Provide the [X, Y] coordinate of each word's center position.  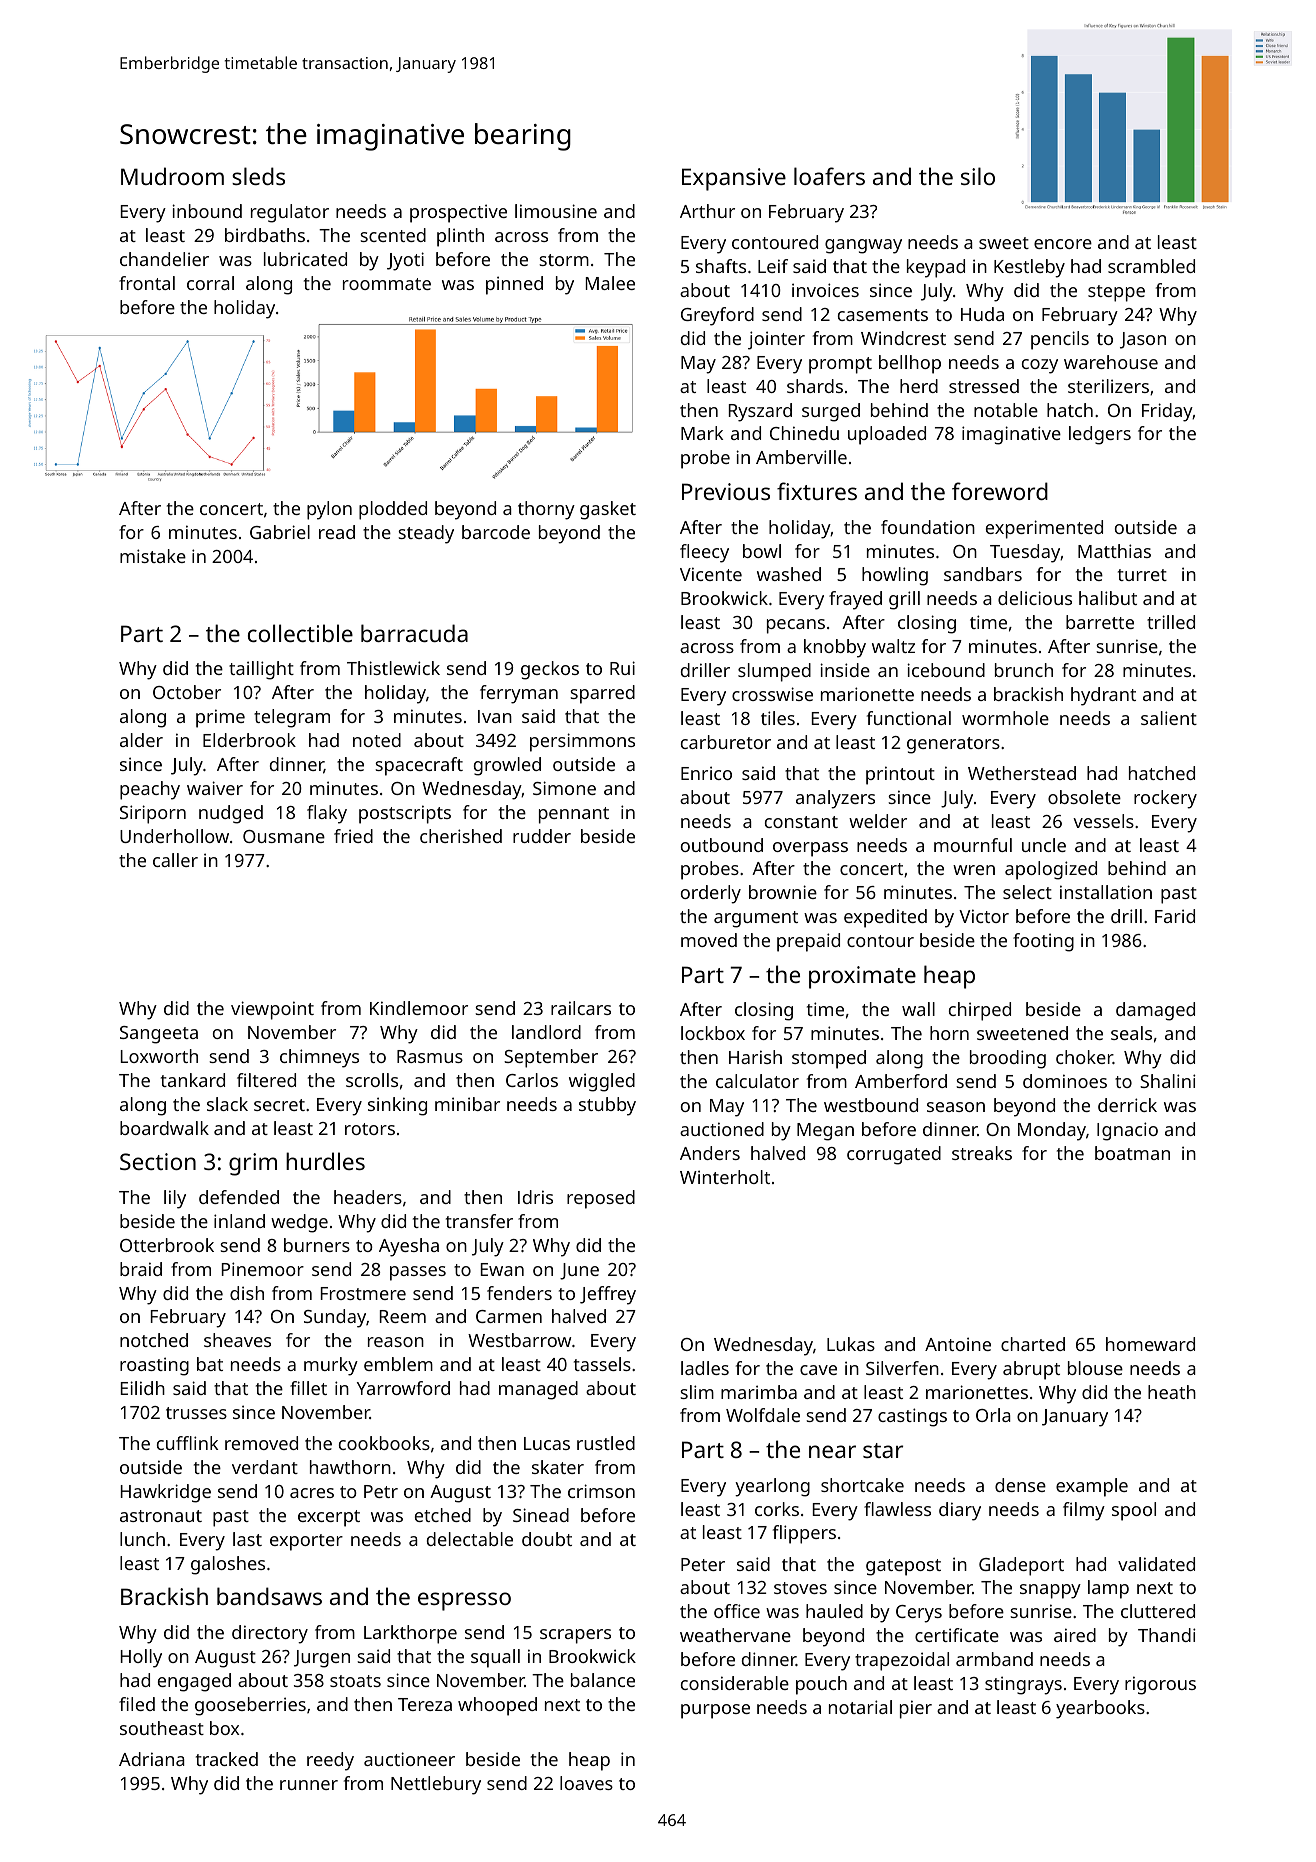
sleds [258, 176]
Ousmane [284, 836]
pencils [1060, 340]
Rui [622, 668]
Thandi [1167, 1635]
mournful [973, 845]
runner [309, 1785]
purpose [715, 1711]
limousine [556, 211]
